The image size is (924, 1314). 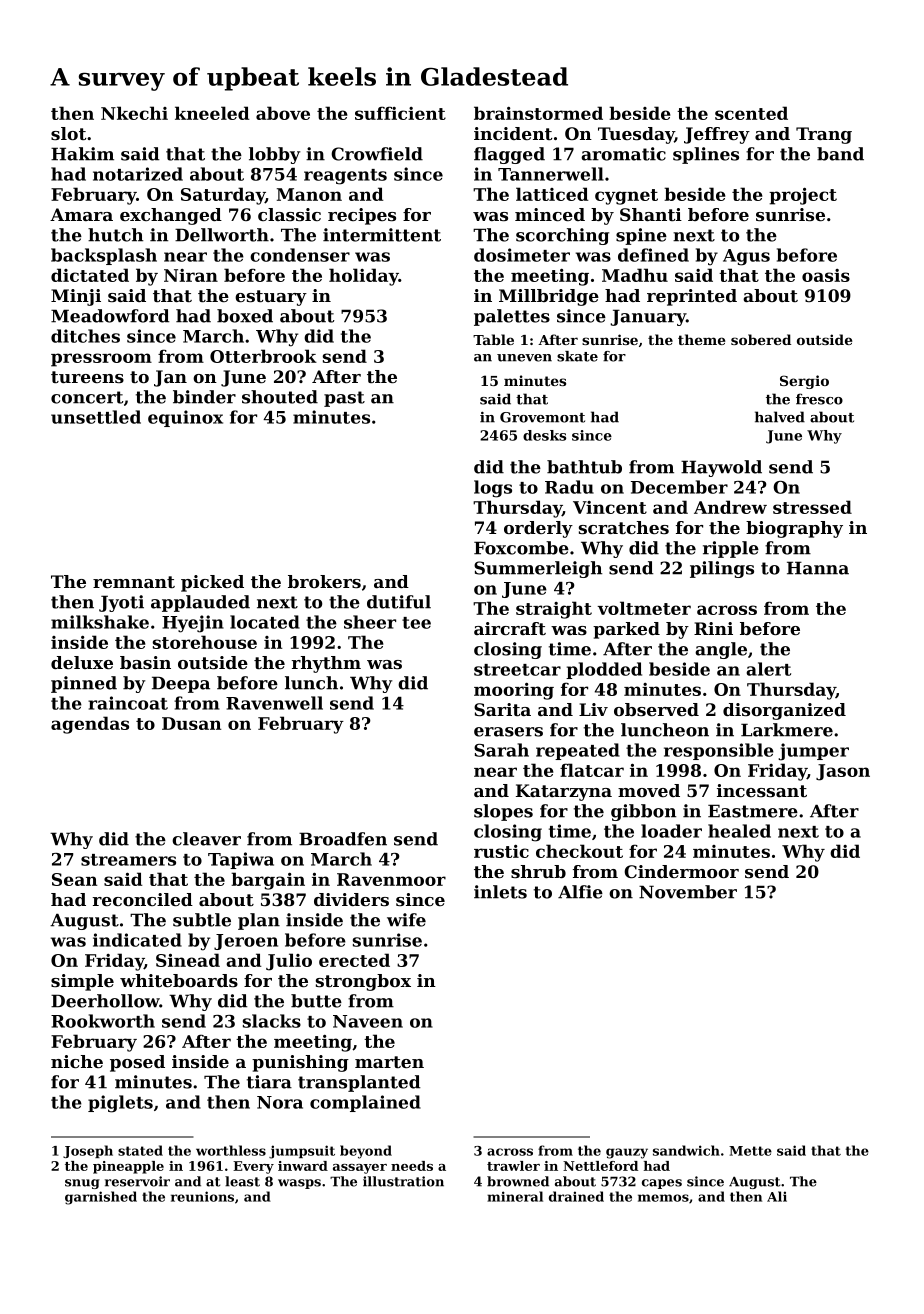 What do you see at coordinates (768, 669) in the document?
I see `alert` at bounding box center [768, 669].
